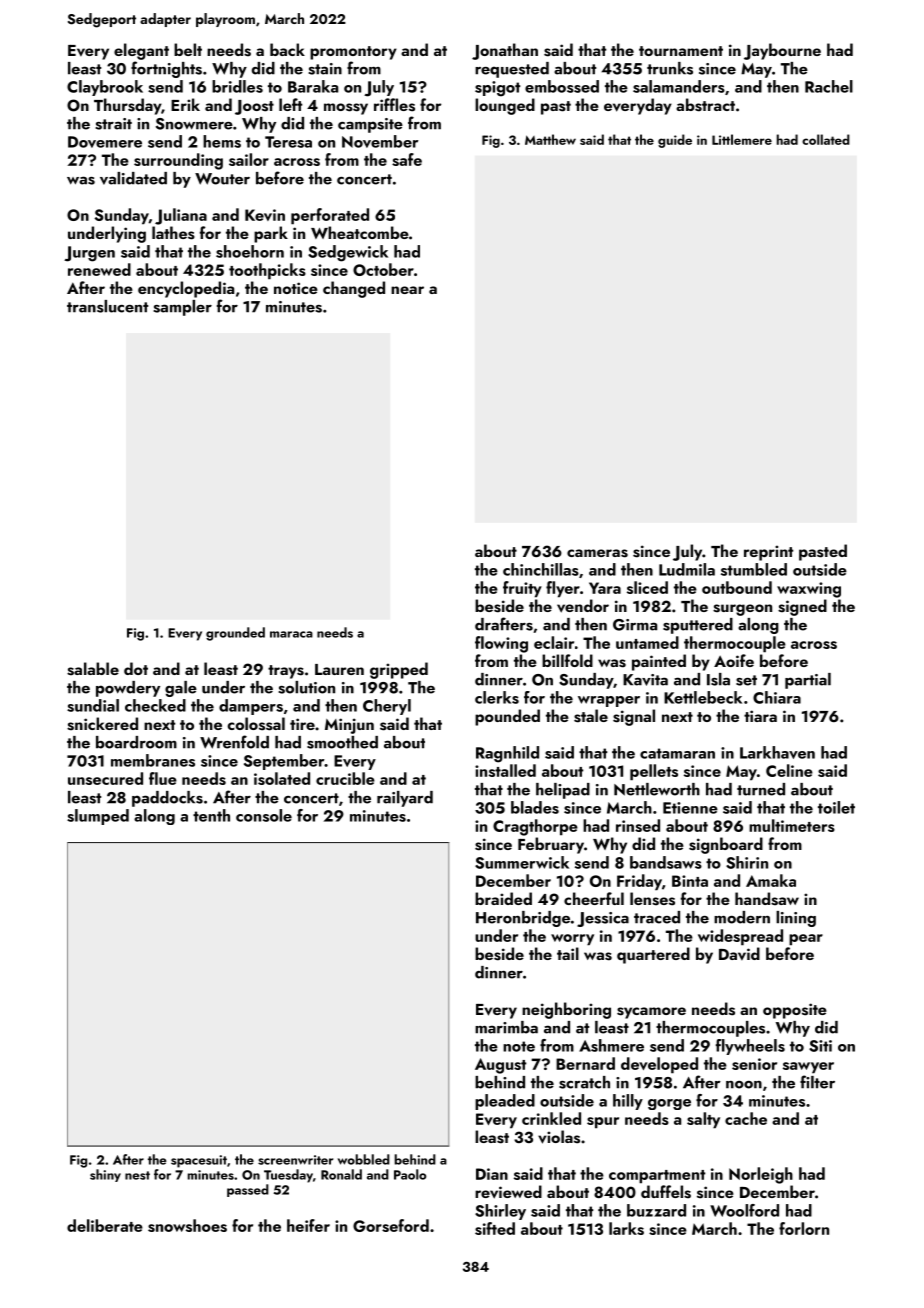 The image size is (924, 1308). I want to click on forlorn, so click(804, 1228).
